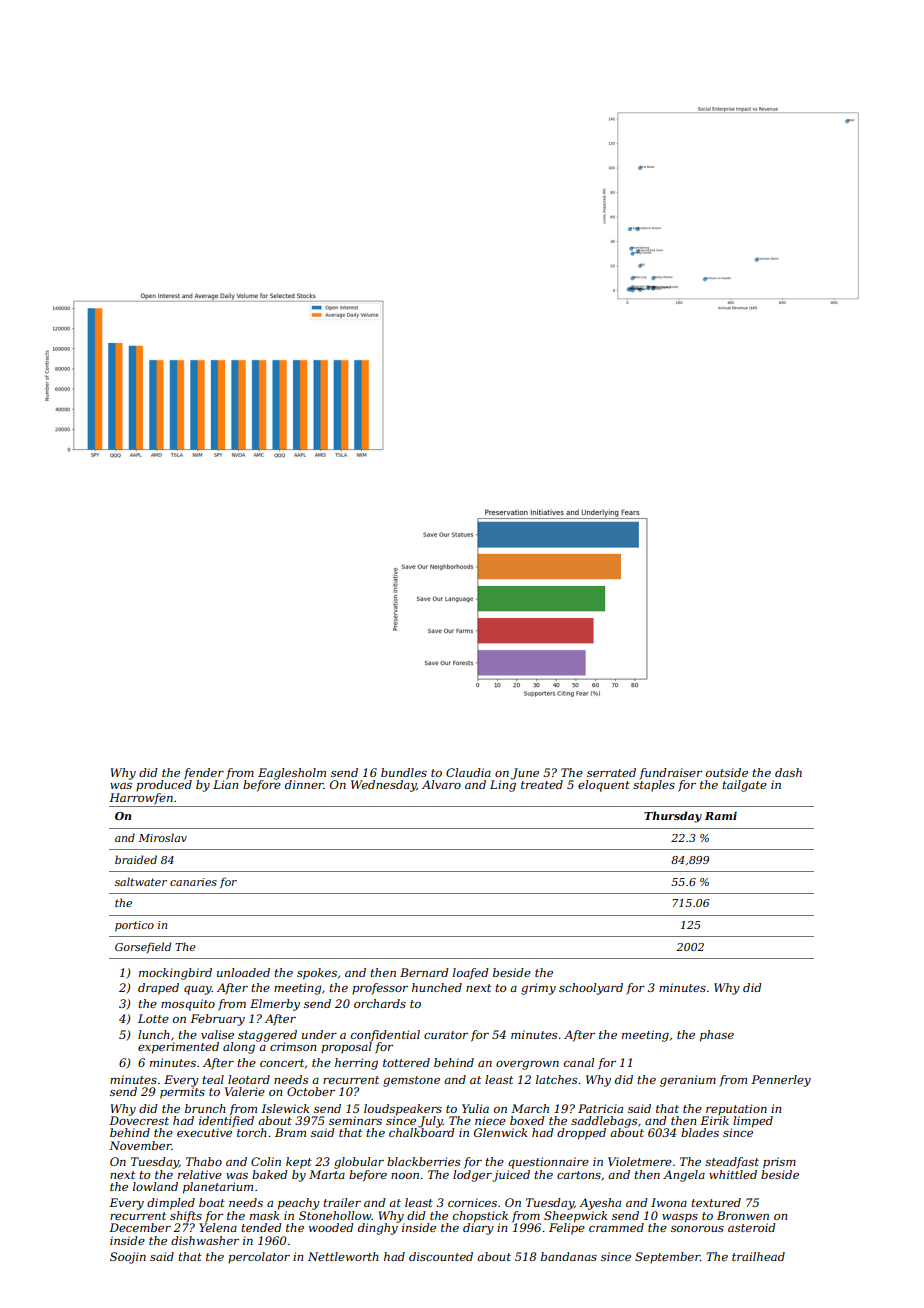 The width and height of the document is (924, 1308). What do you see at coordinates (259, 1258) in the document?
I see `percolator` at bounding box center [259, 1258].
